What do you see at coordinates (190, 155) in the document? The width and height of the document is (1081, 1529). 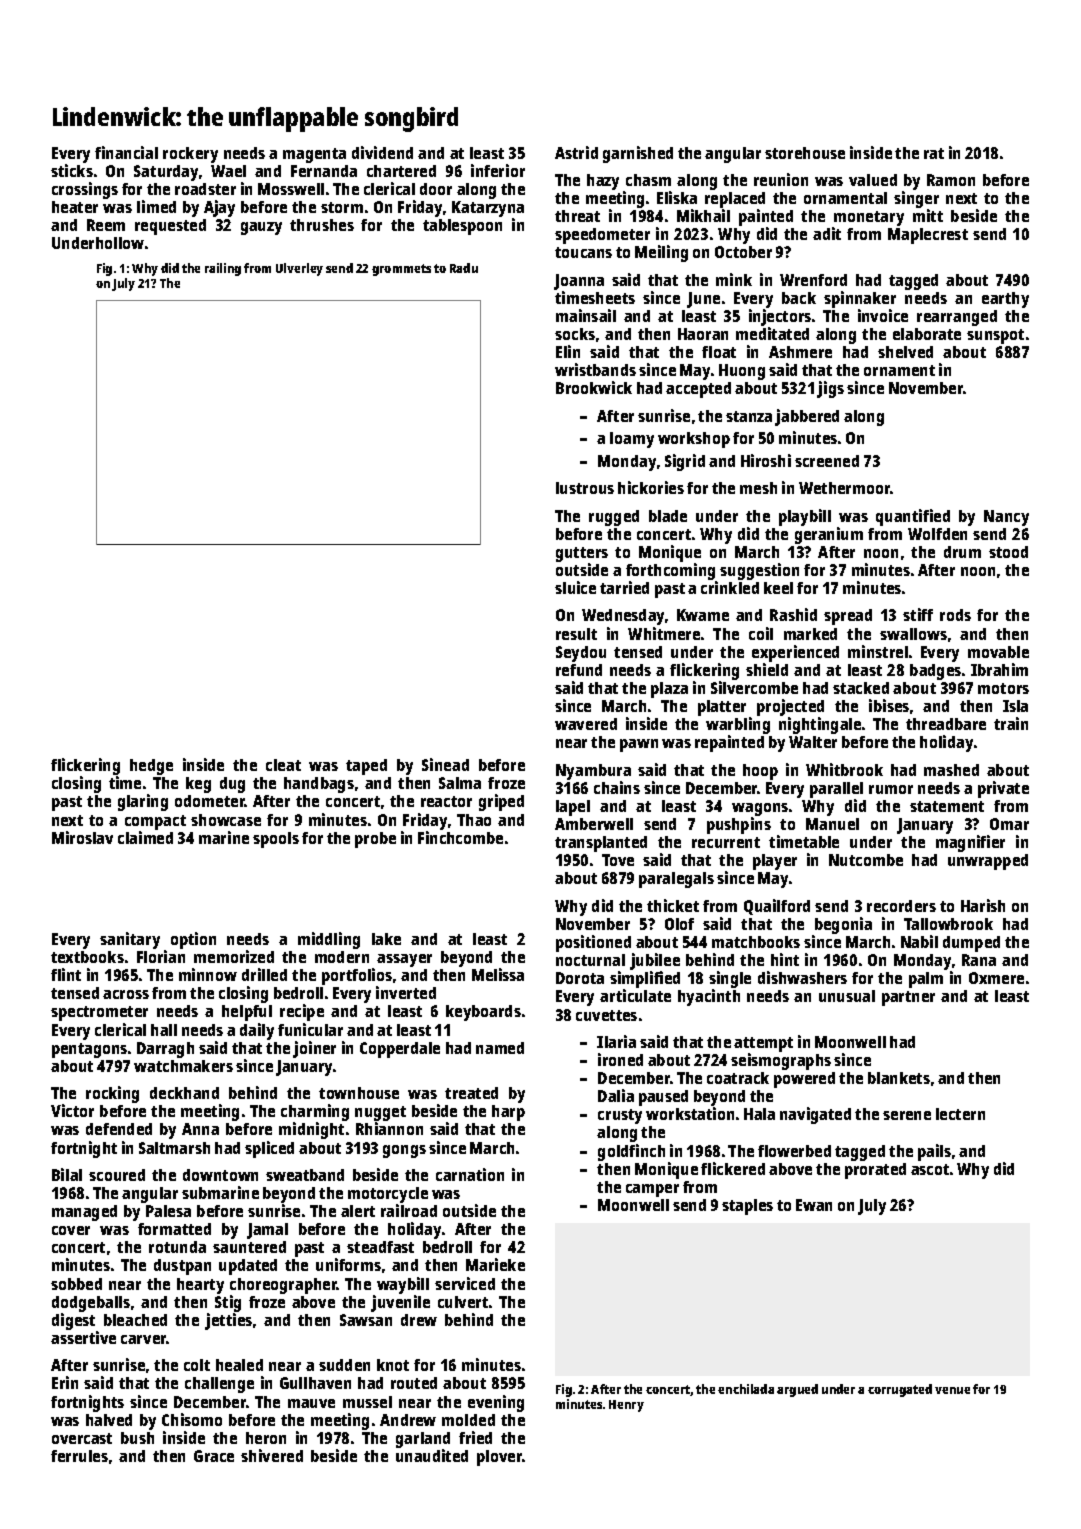 I see `rockery` at bounding box center [190, 155].
